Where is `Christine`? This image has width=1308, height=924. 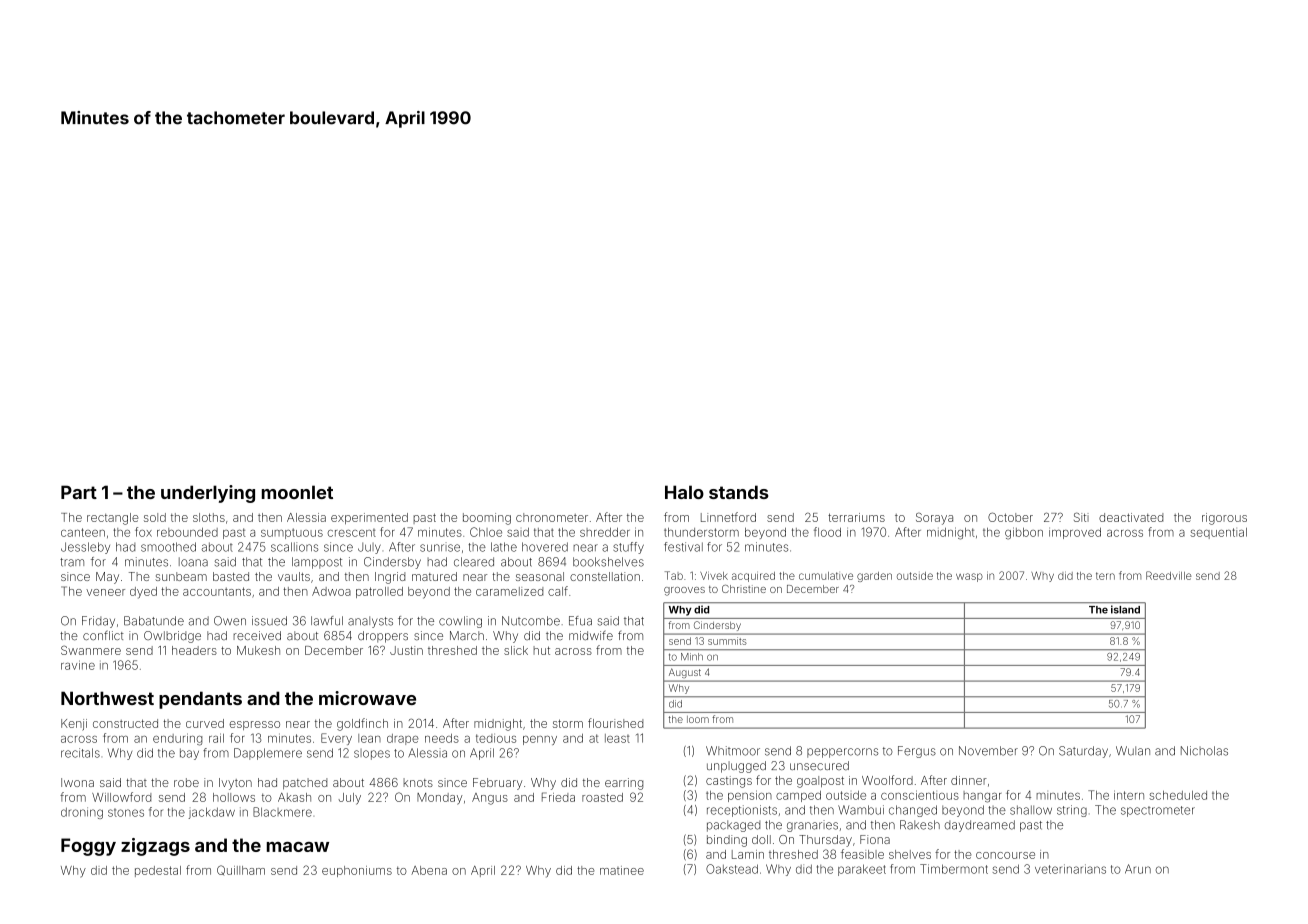
Christine is located at coordinates (744, 589).
